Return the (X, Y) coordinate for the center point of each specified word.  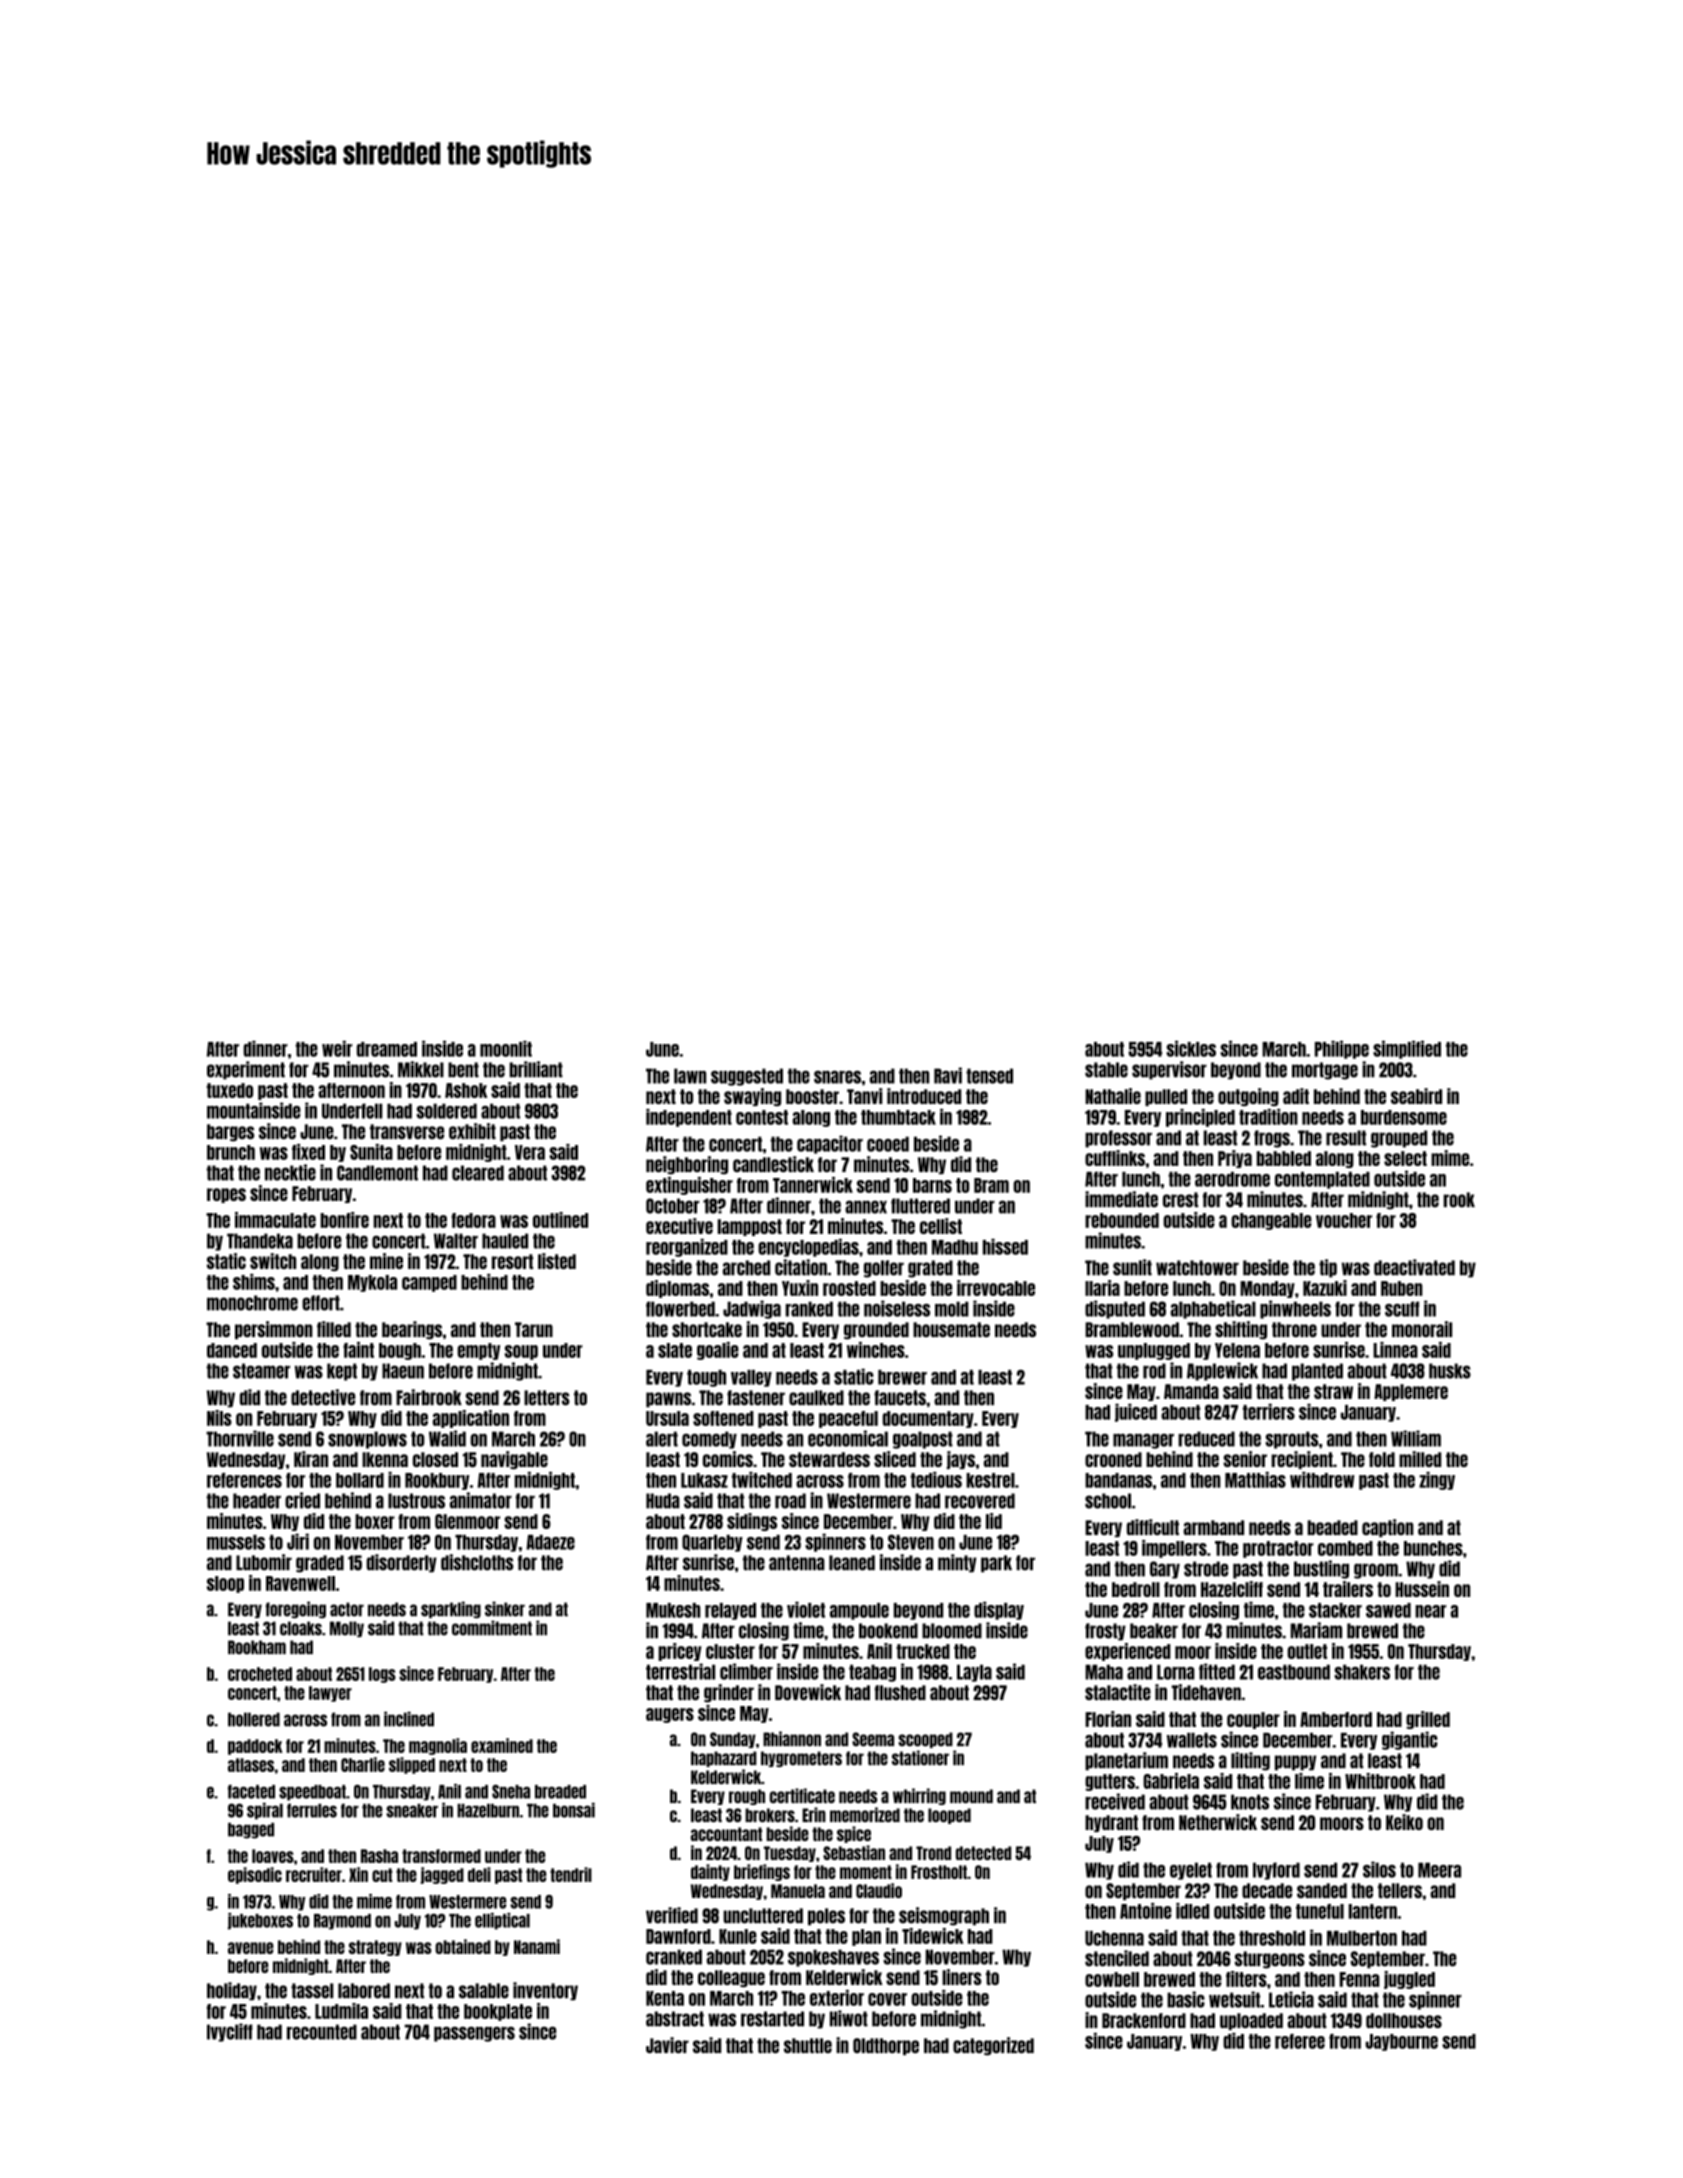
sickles (1191, 1049)
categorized (993, 2046)
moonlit (506, 1049)
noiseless (897, 1308)
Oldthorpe (886, 2046)
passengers (474, 2034)
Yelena (1237, 1350)
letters (547, 1398)
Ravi (948, 1075)
